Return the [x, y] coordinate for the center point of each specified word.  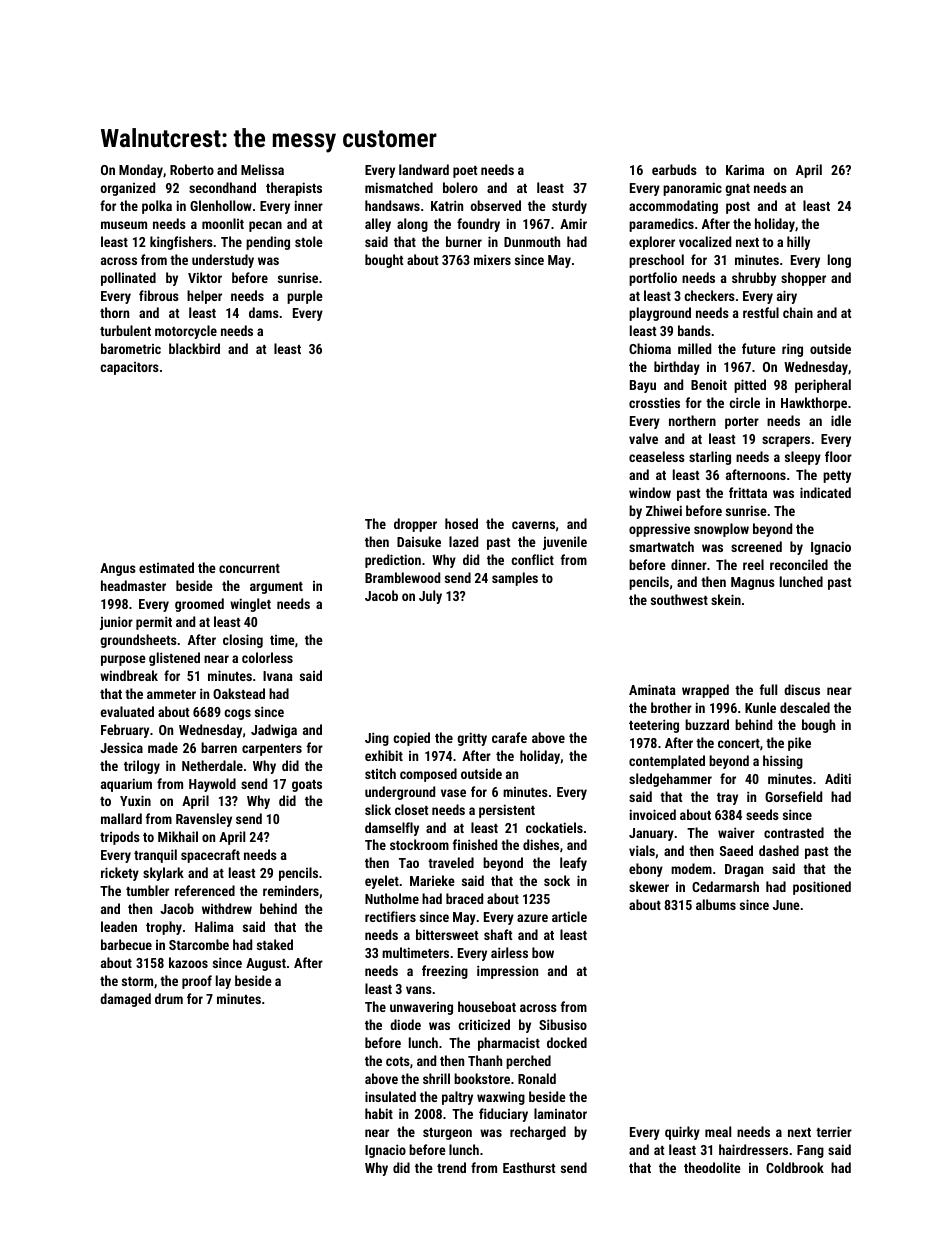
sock [557, 880]
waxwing [501, 1098]
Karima [745, 170]
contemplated [667, 762]
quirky [682, 1133]
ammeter [171, 694]
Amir [573, 223]
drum [169, 998]
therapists [294, 189]
